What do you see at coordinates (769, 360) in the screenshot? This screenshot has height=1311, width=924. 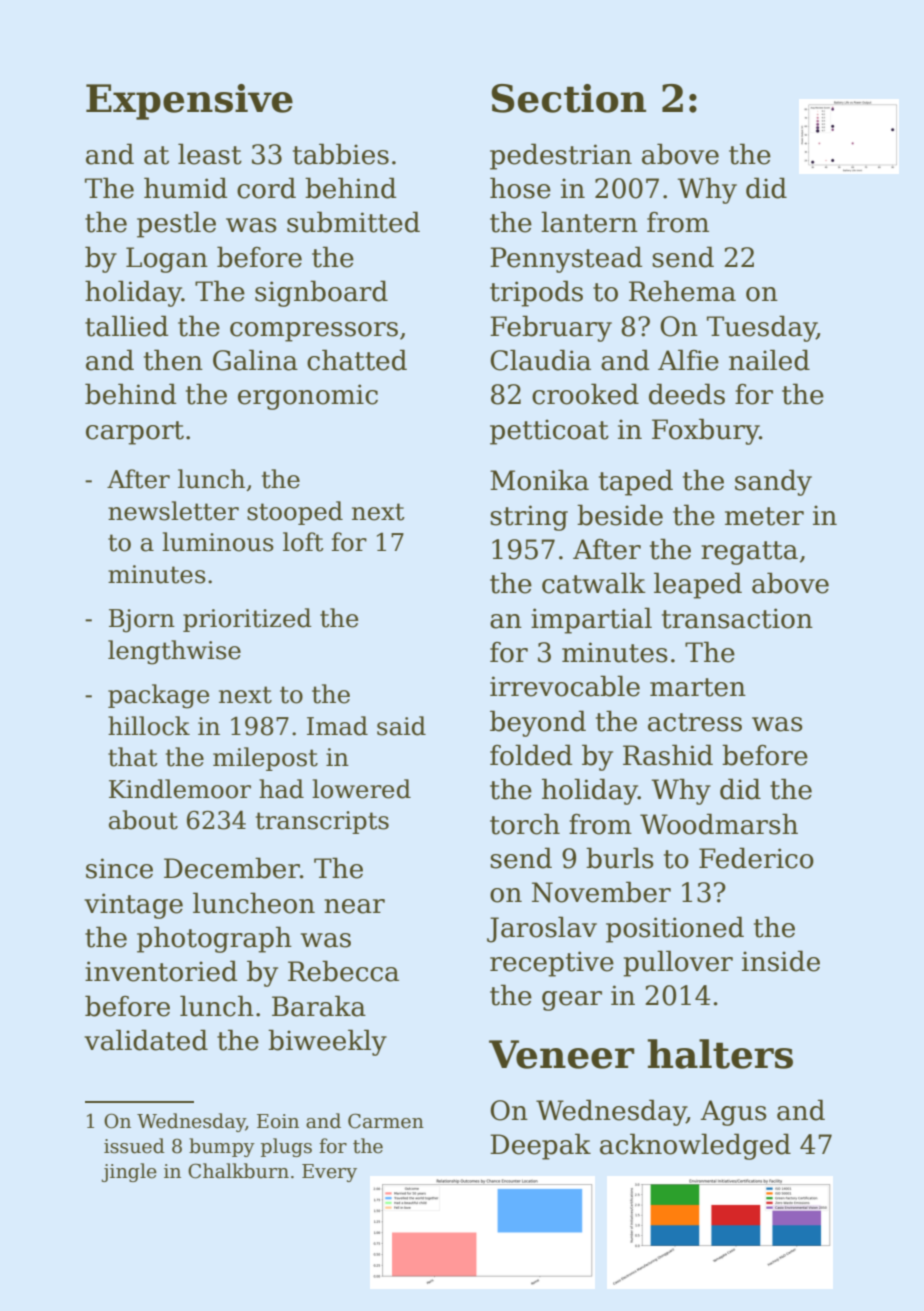 I see `nailed` at bounding box center [769, 360].
